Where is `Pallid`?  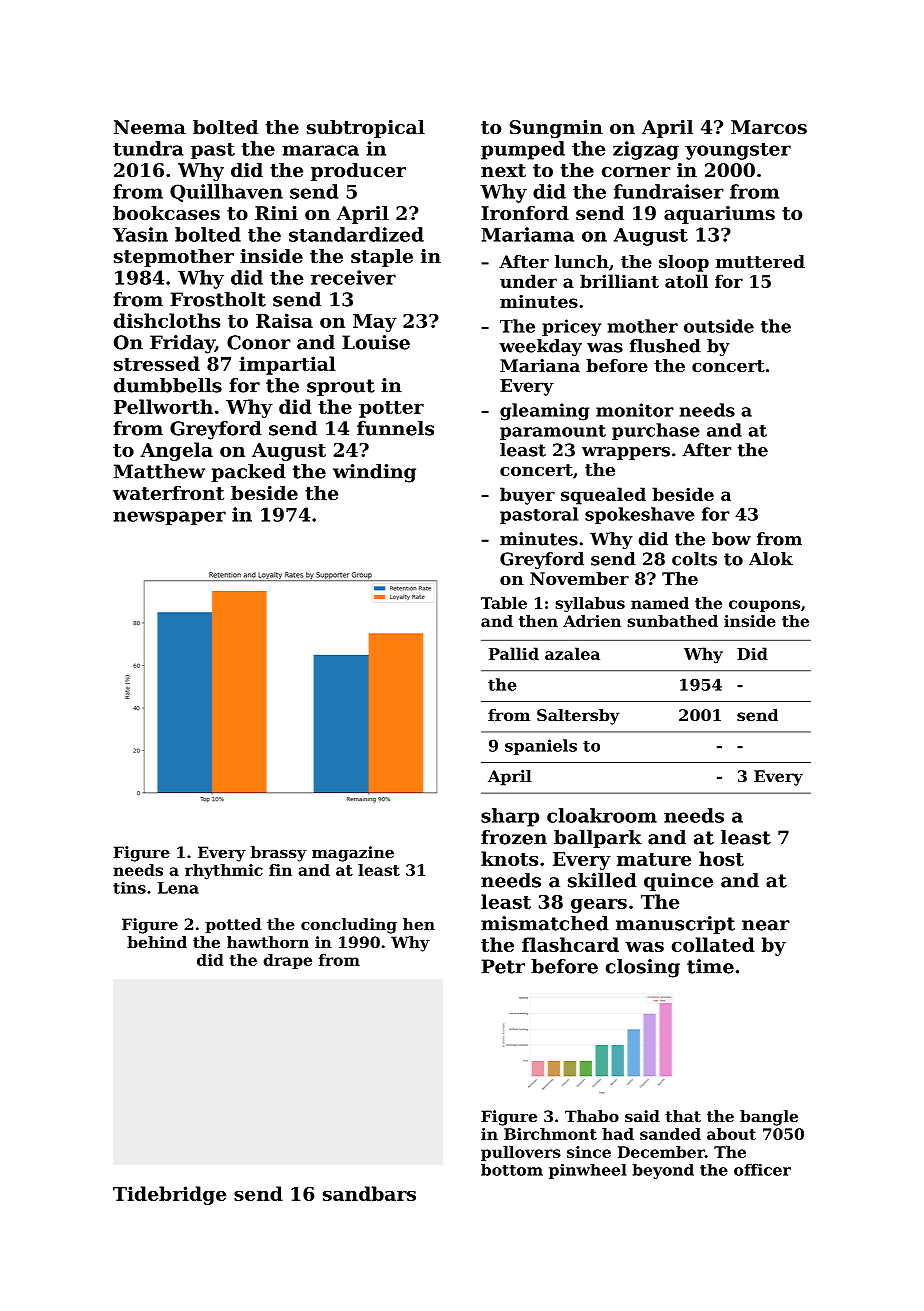 Pallid is located at coordinates (514, 653).
